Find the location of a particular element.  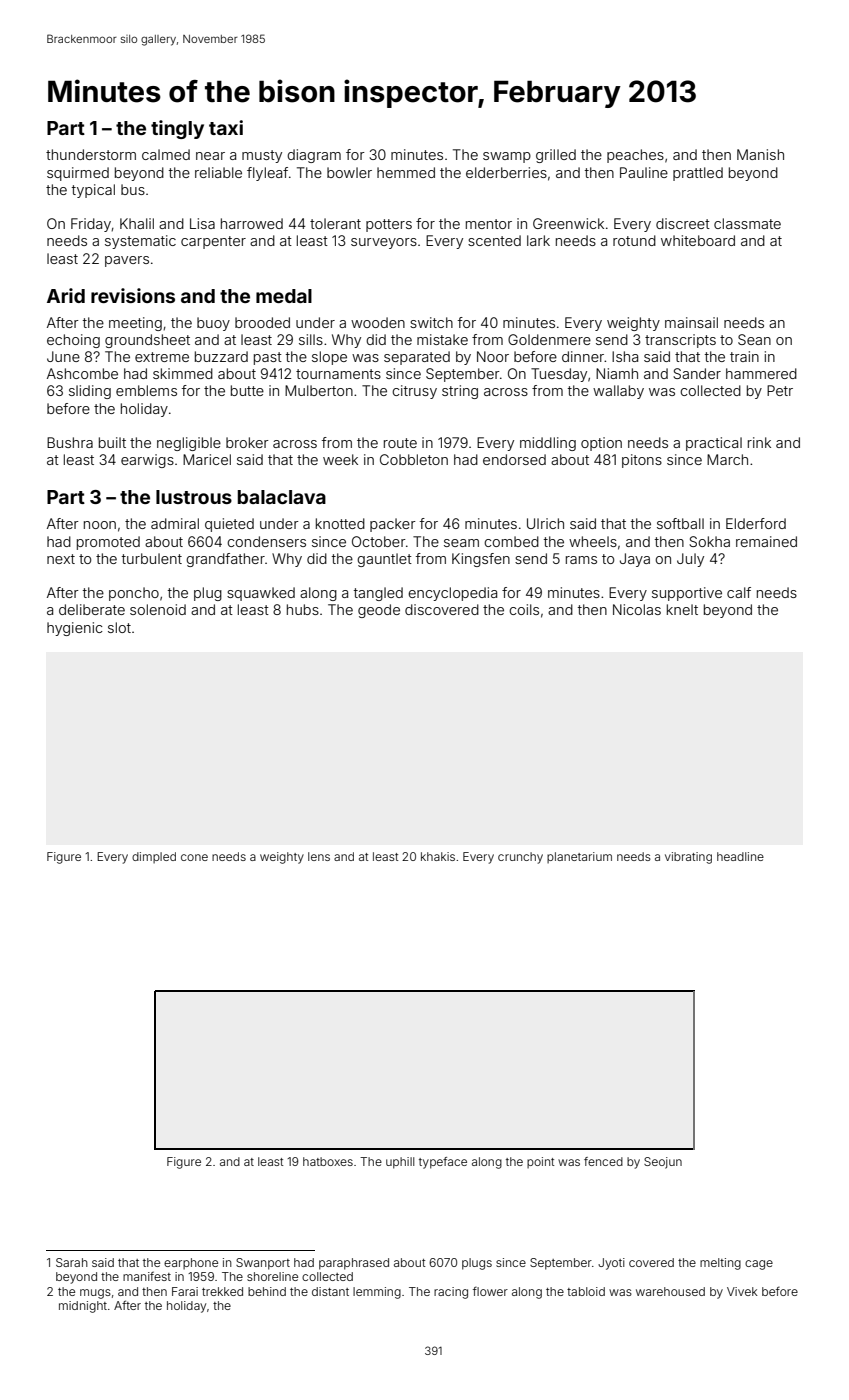

mentor is located at coordinates (489, 224).
